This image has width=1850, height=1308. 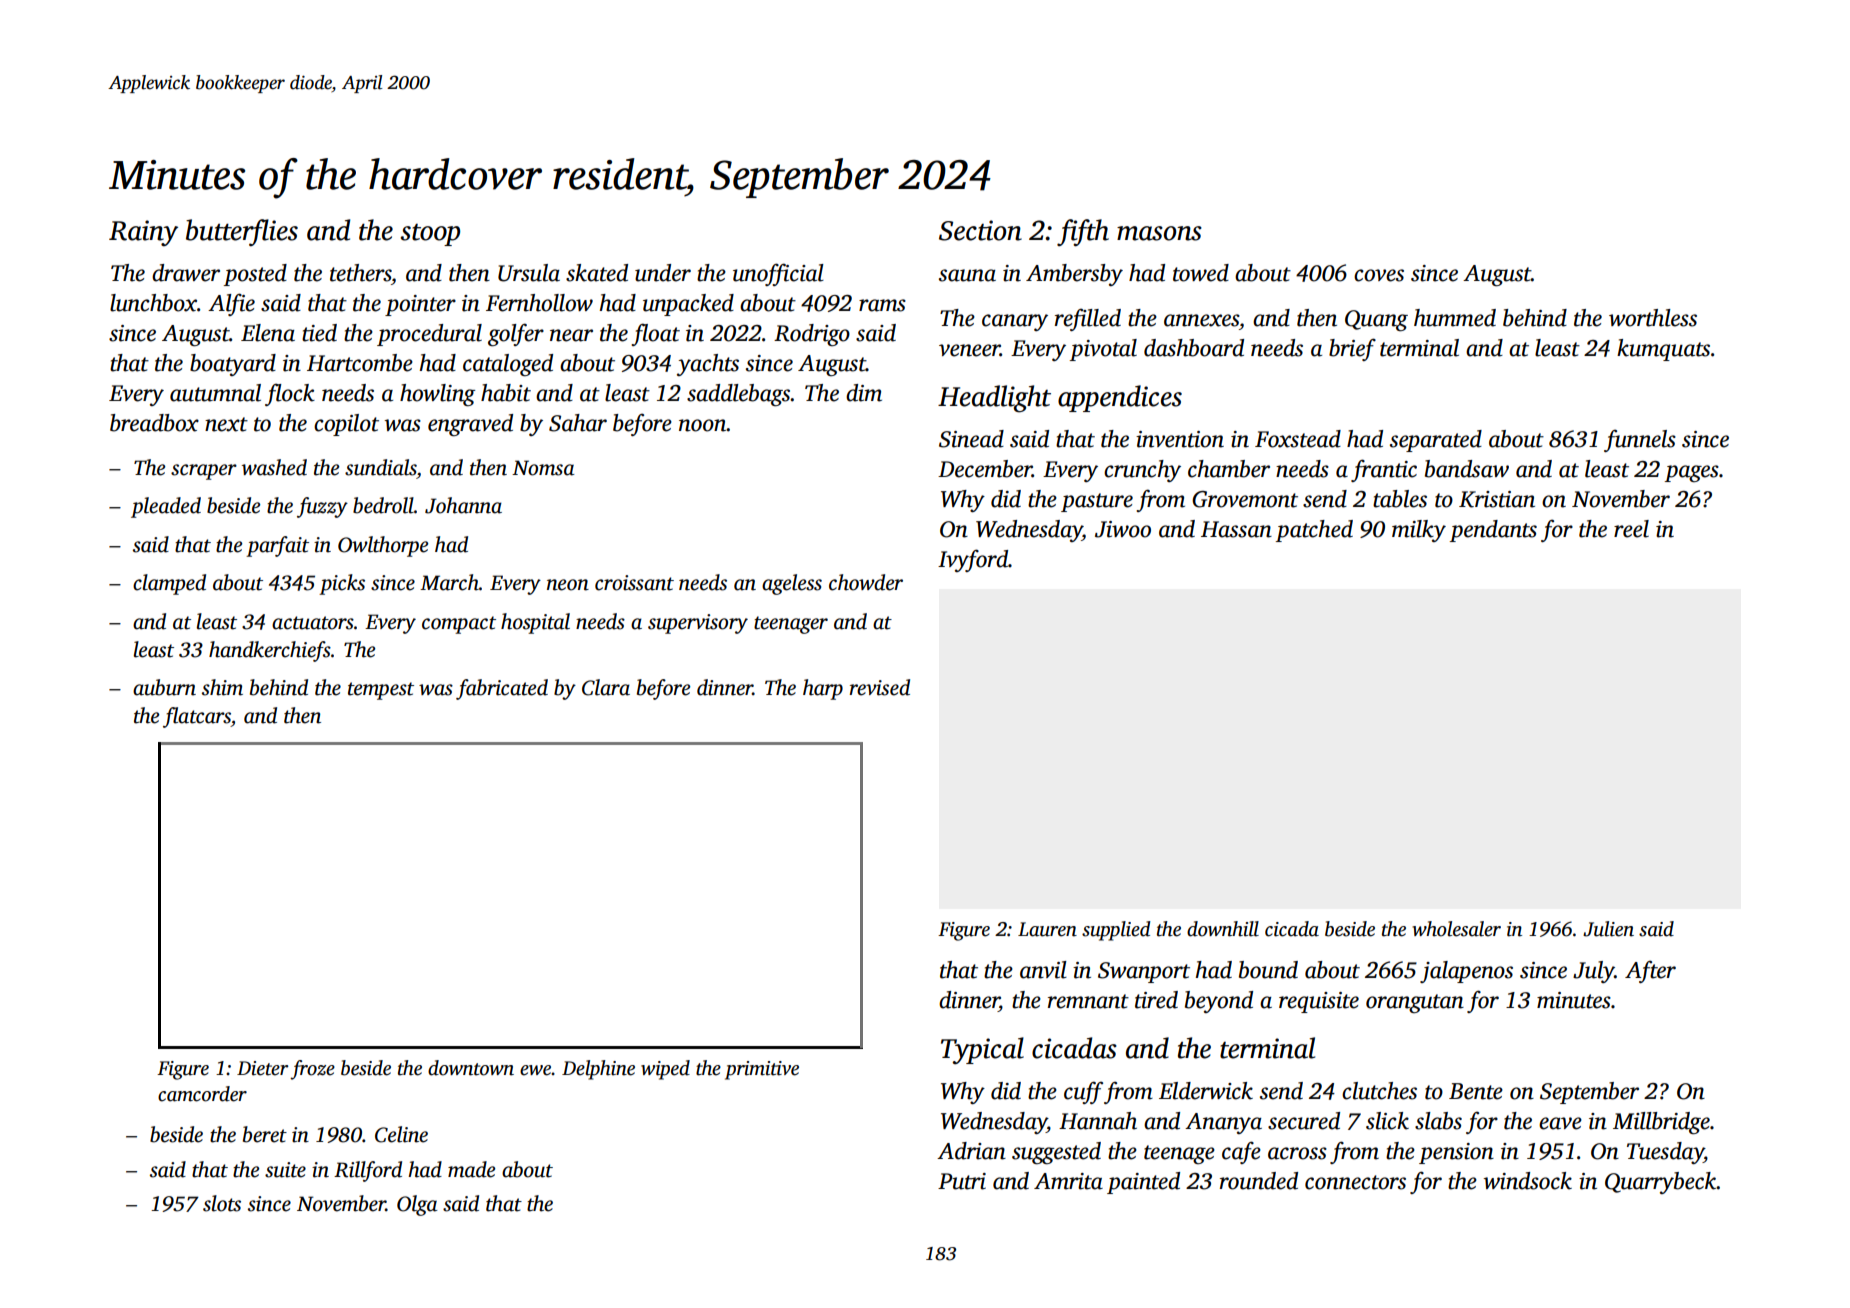 What do you see at coordinates (665, 1070) in the image?
I see `wiped` at bounding box center [665, 1070].
